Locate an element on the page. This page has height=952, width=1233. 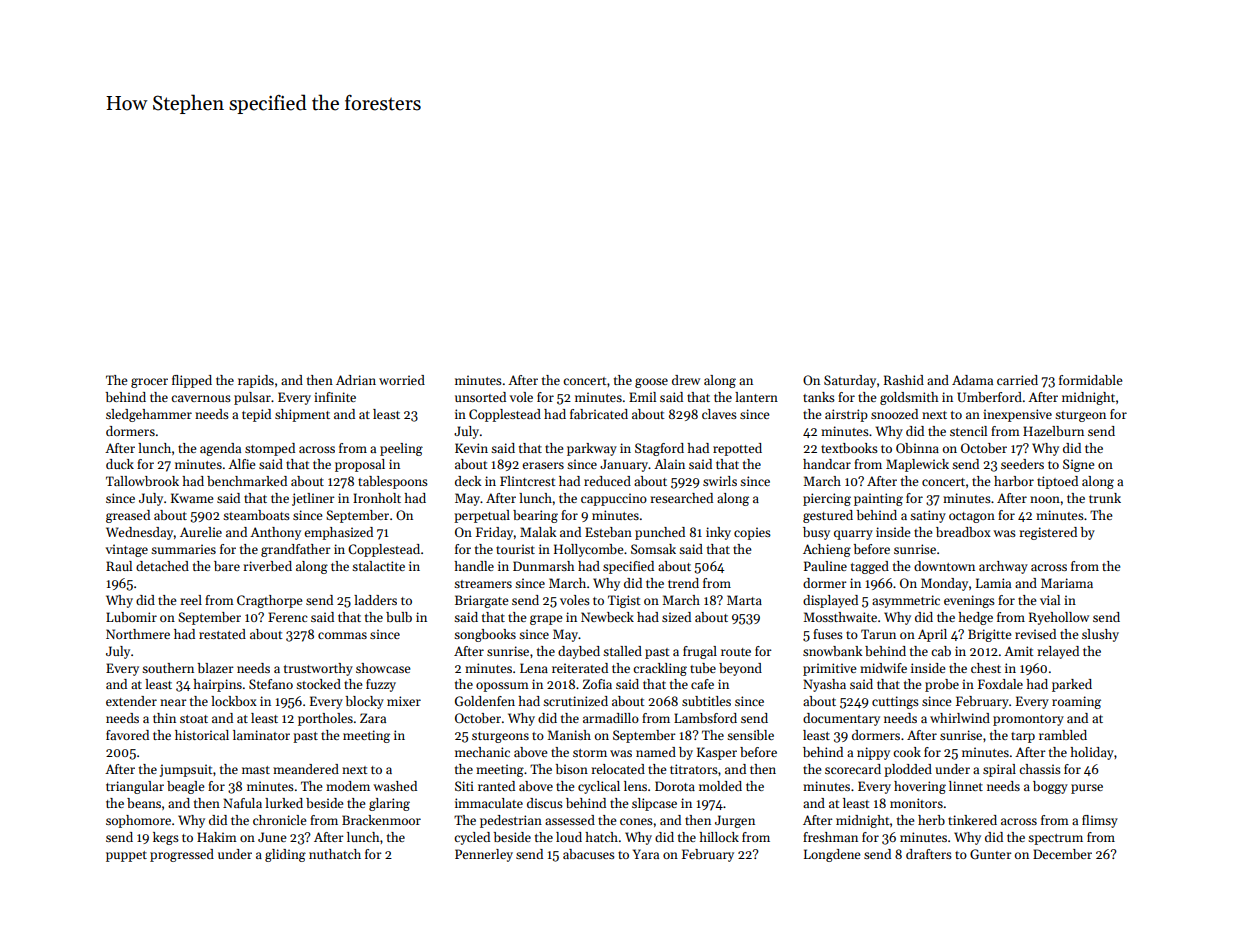
inexpensive is located at coordinates (1017, 415).
